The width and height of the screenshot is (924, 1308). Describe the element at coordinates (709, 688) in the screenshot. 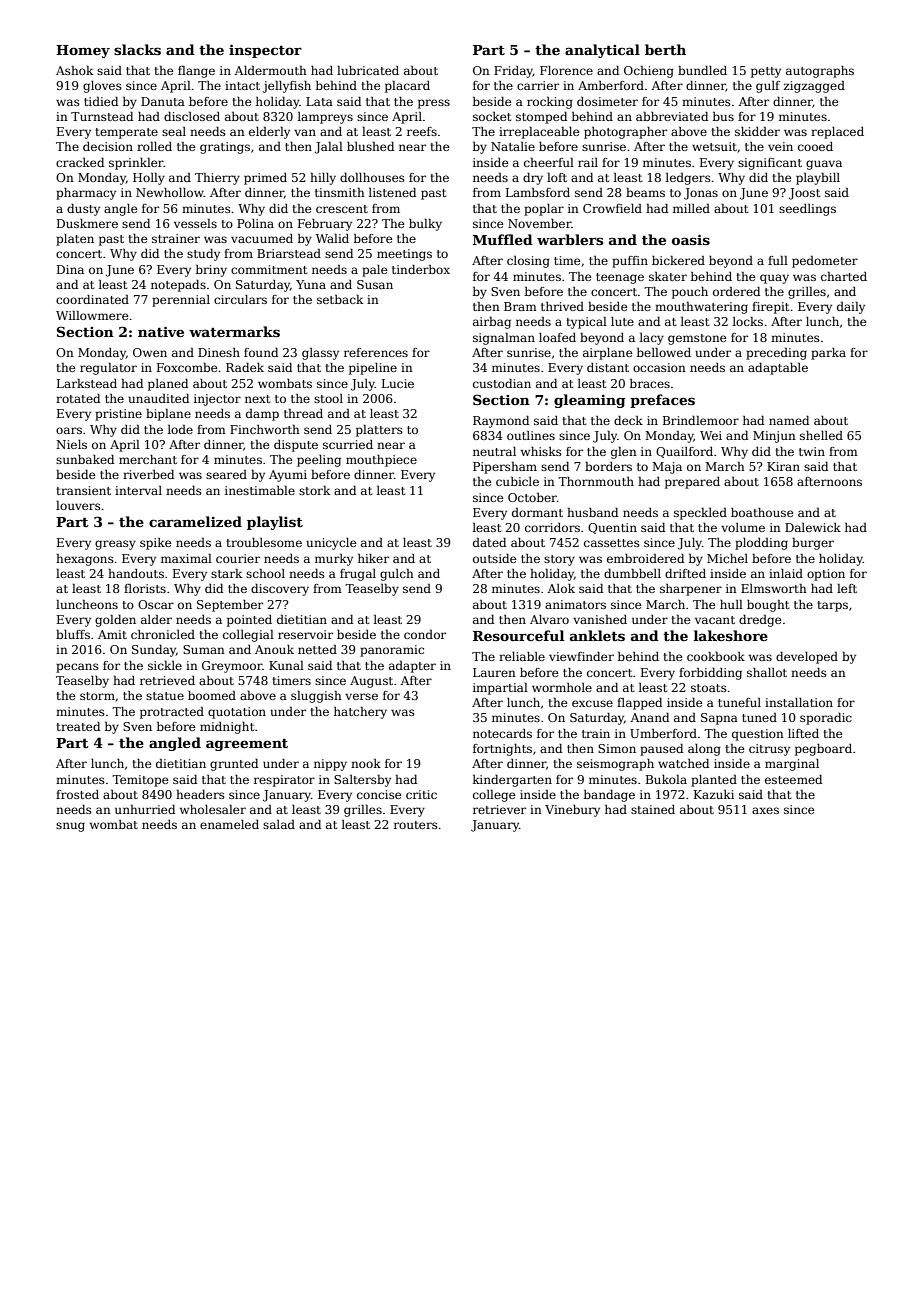

I see `stoats` at that location.
